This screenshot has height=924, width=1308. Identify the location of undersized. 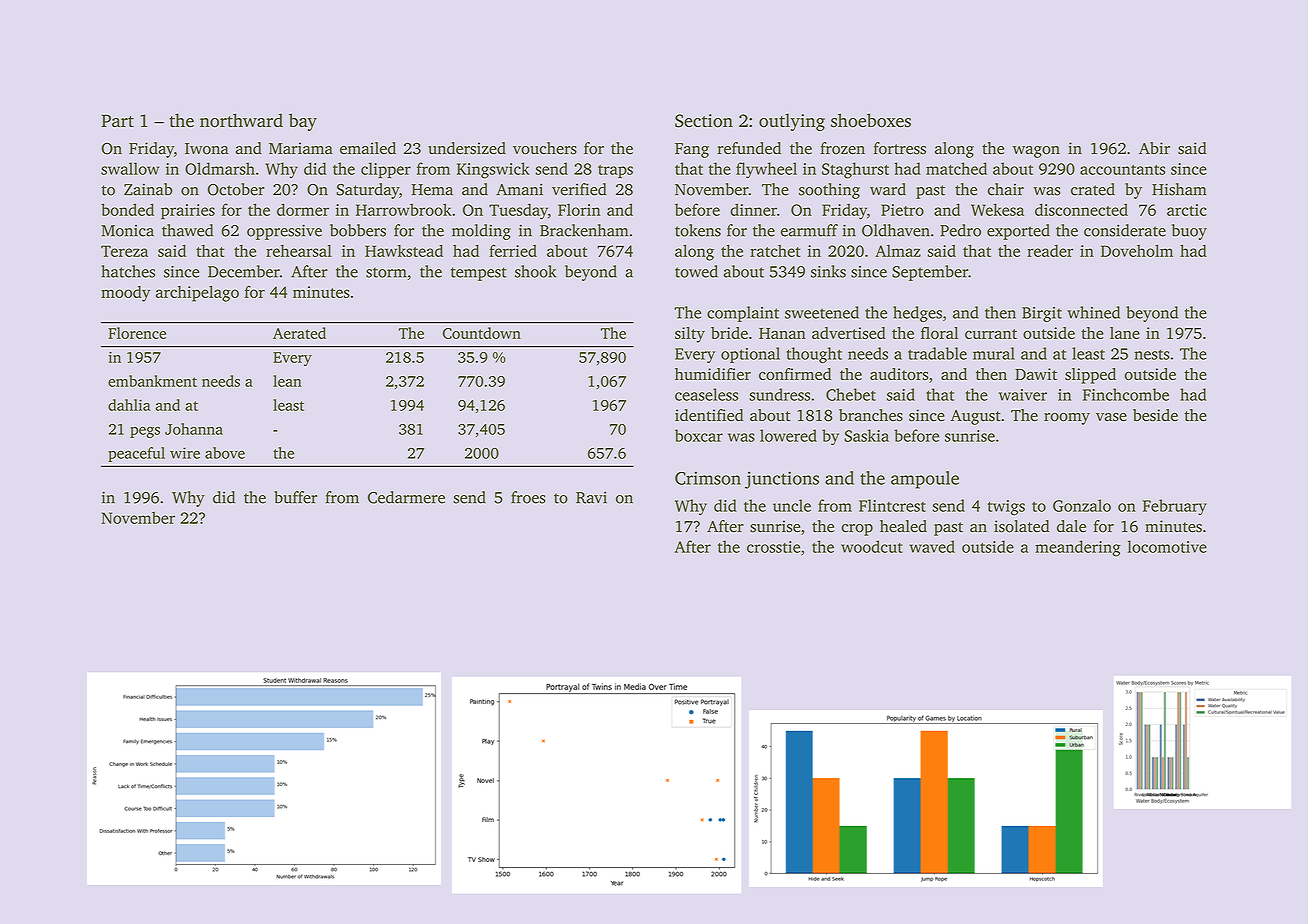
(467, 148).
